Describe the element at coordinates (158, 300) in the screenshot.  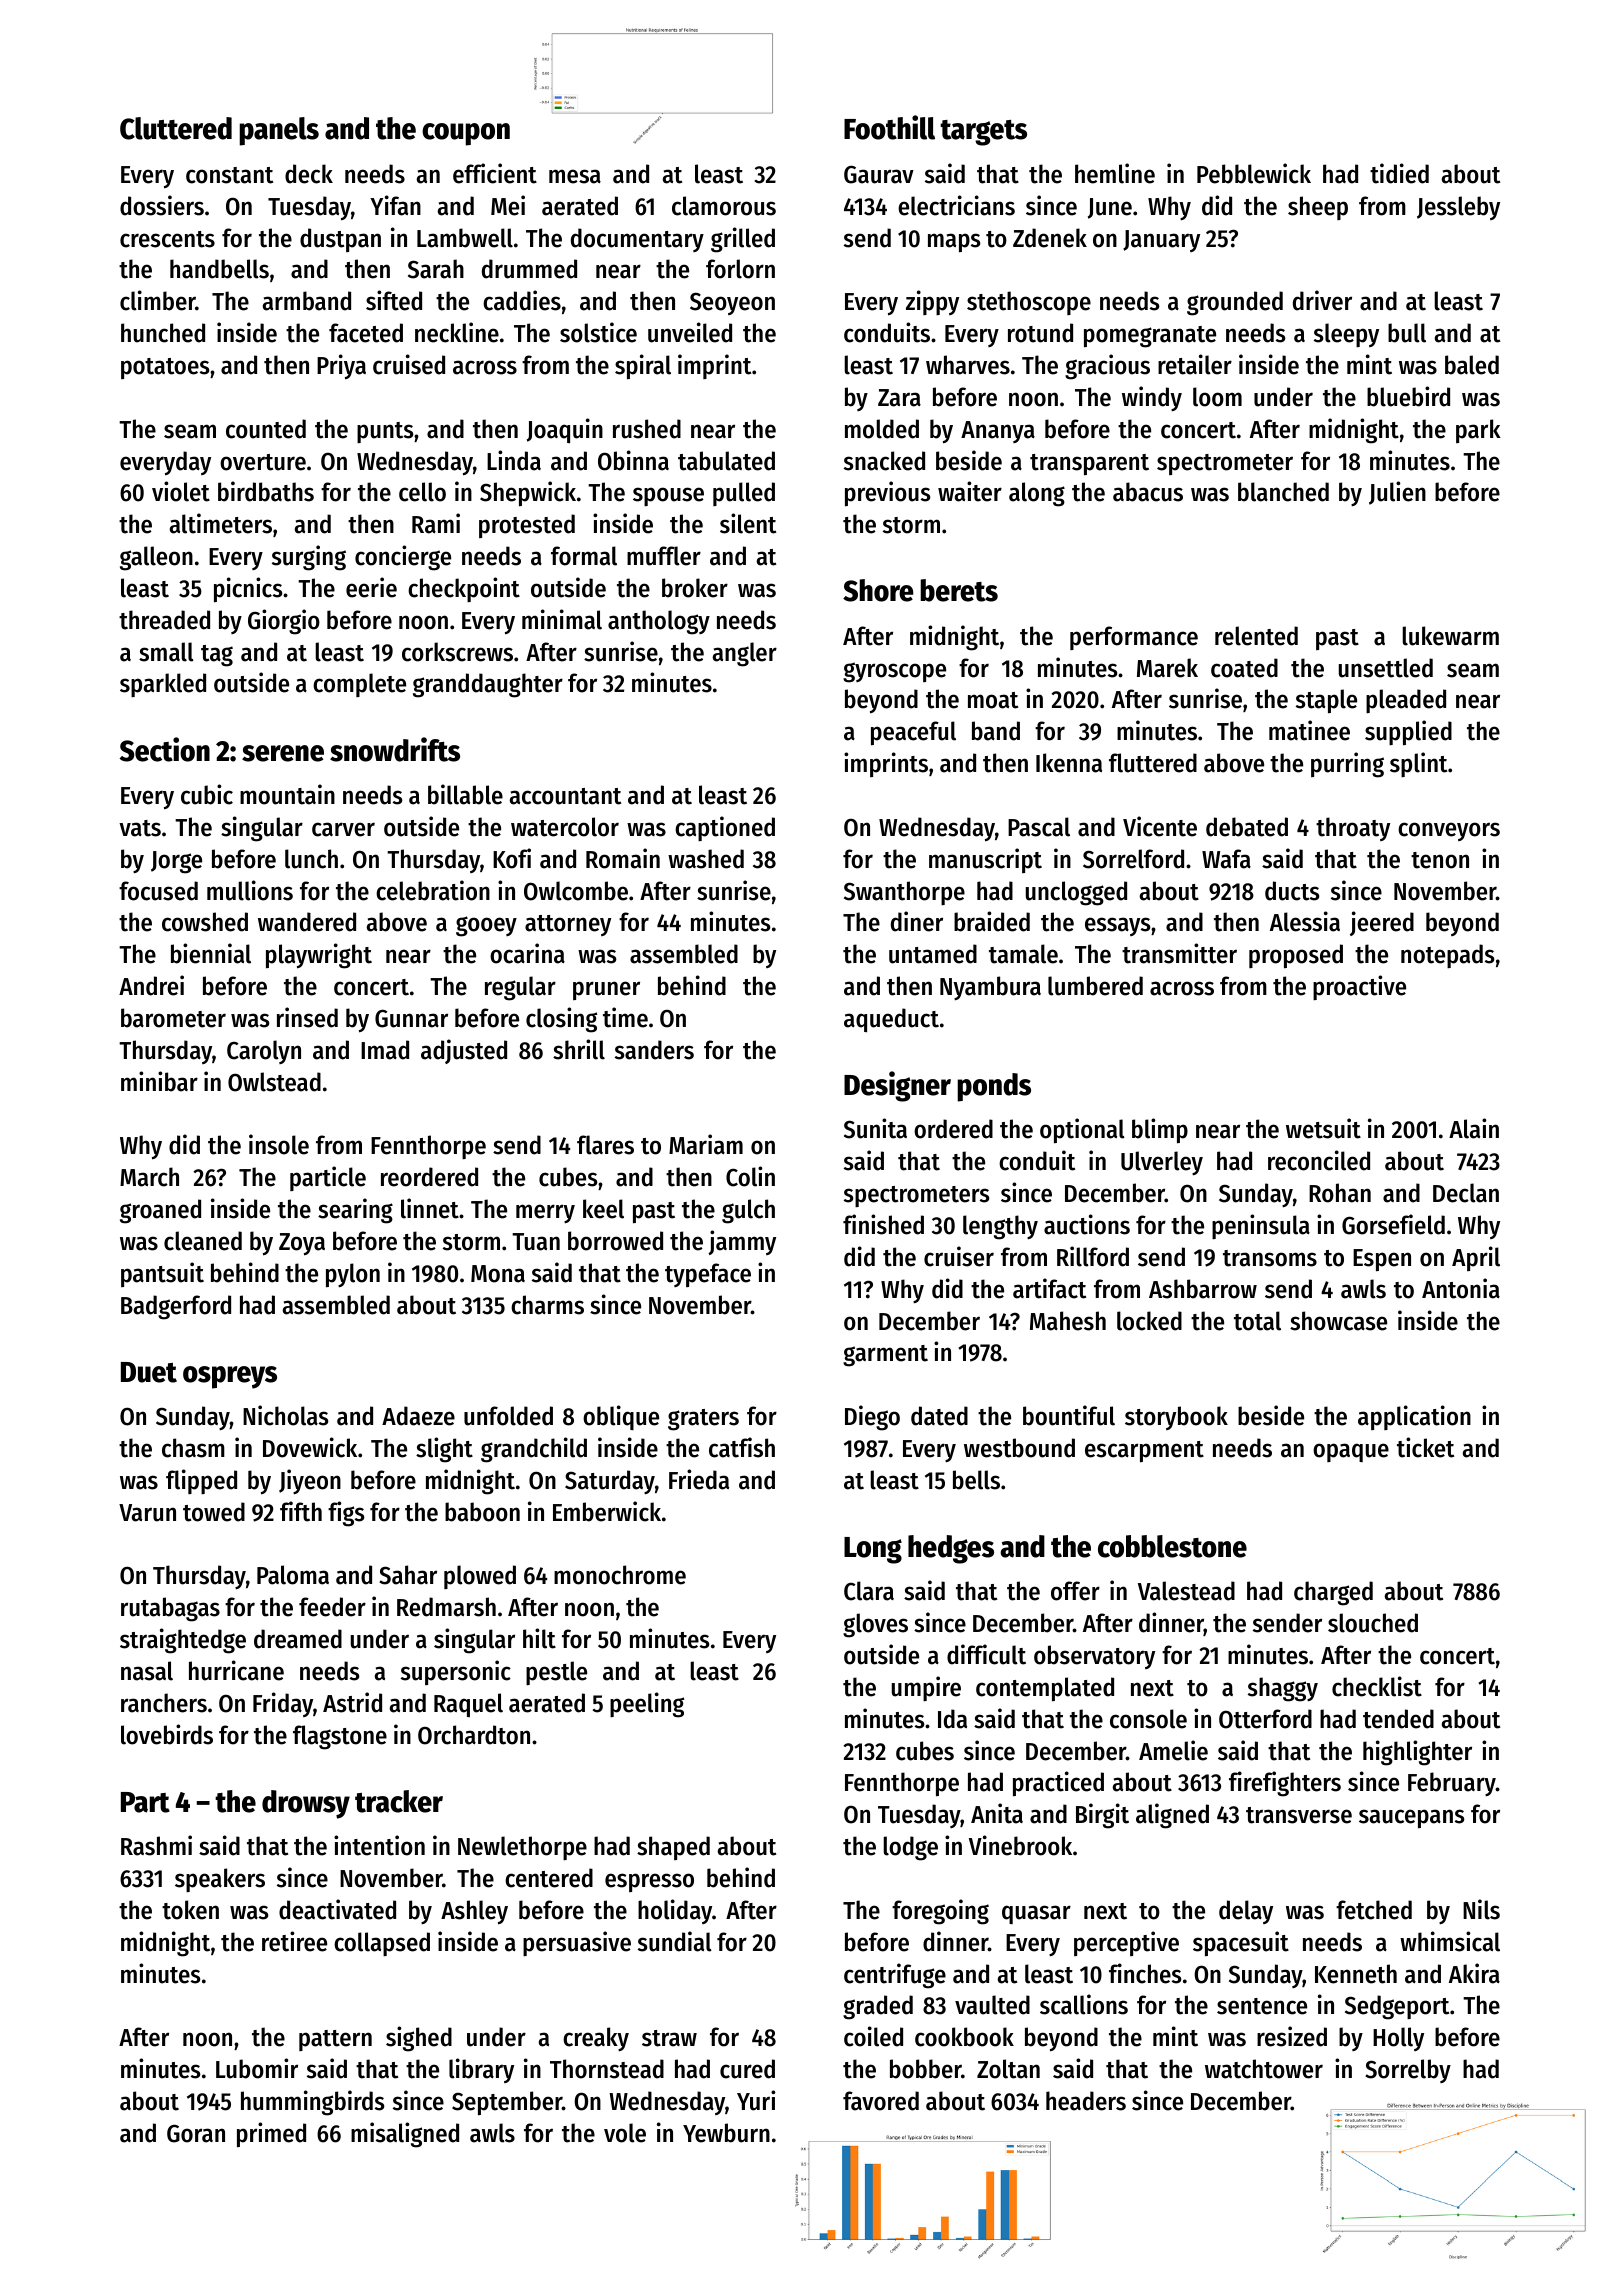
I see `climber` at that location.
